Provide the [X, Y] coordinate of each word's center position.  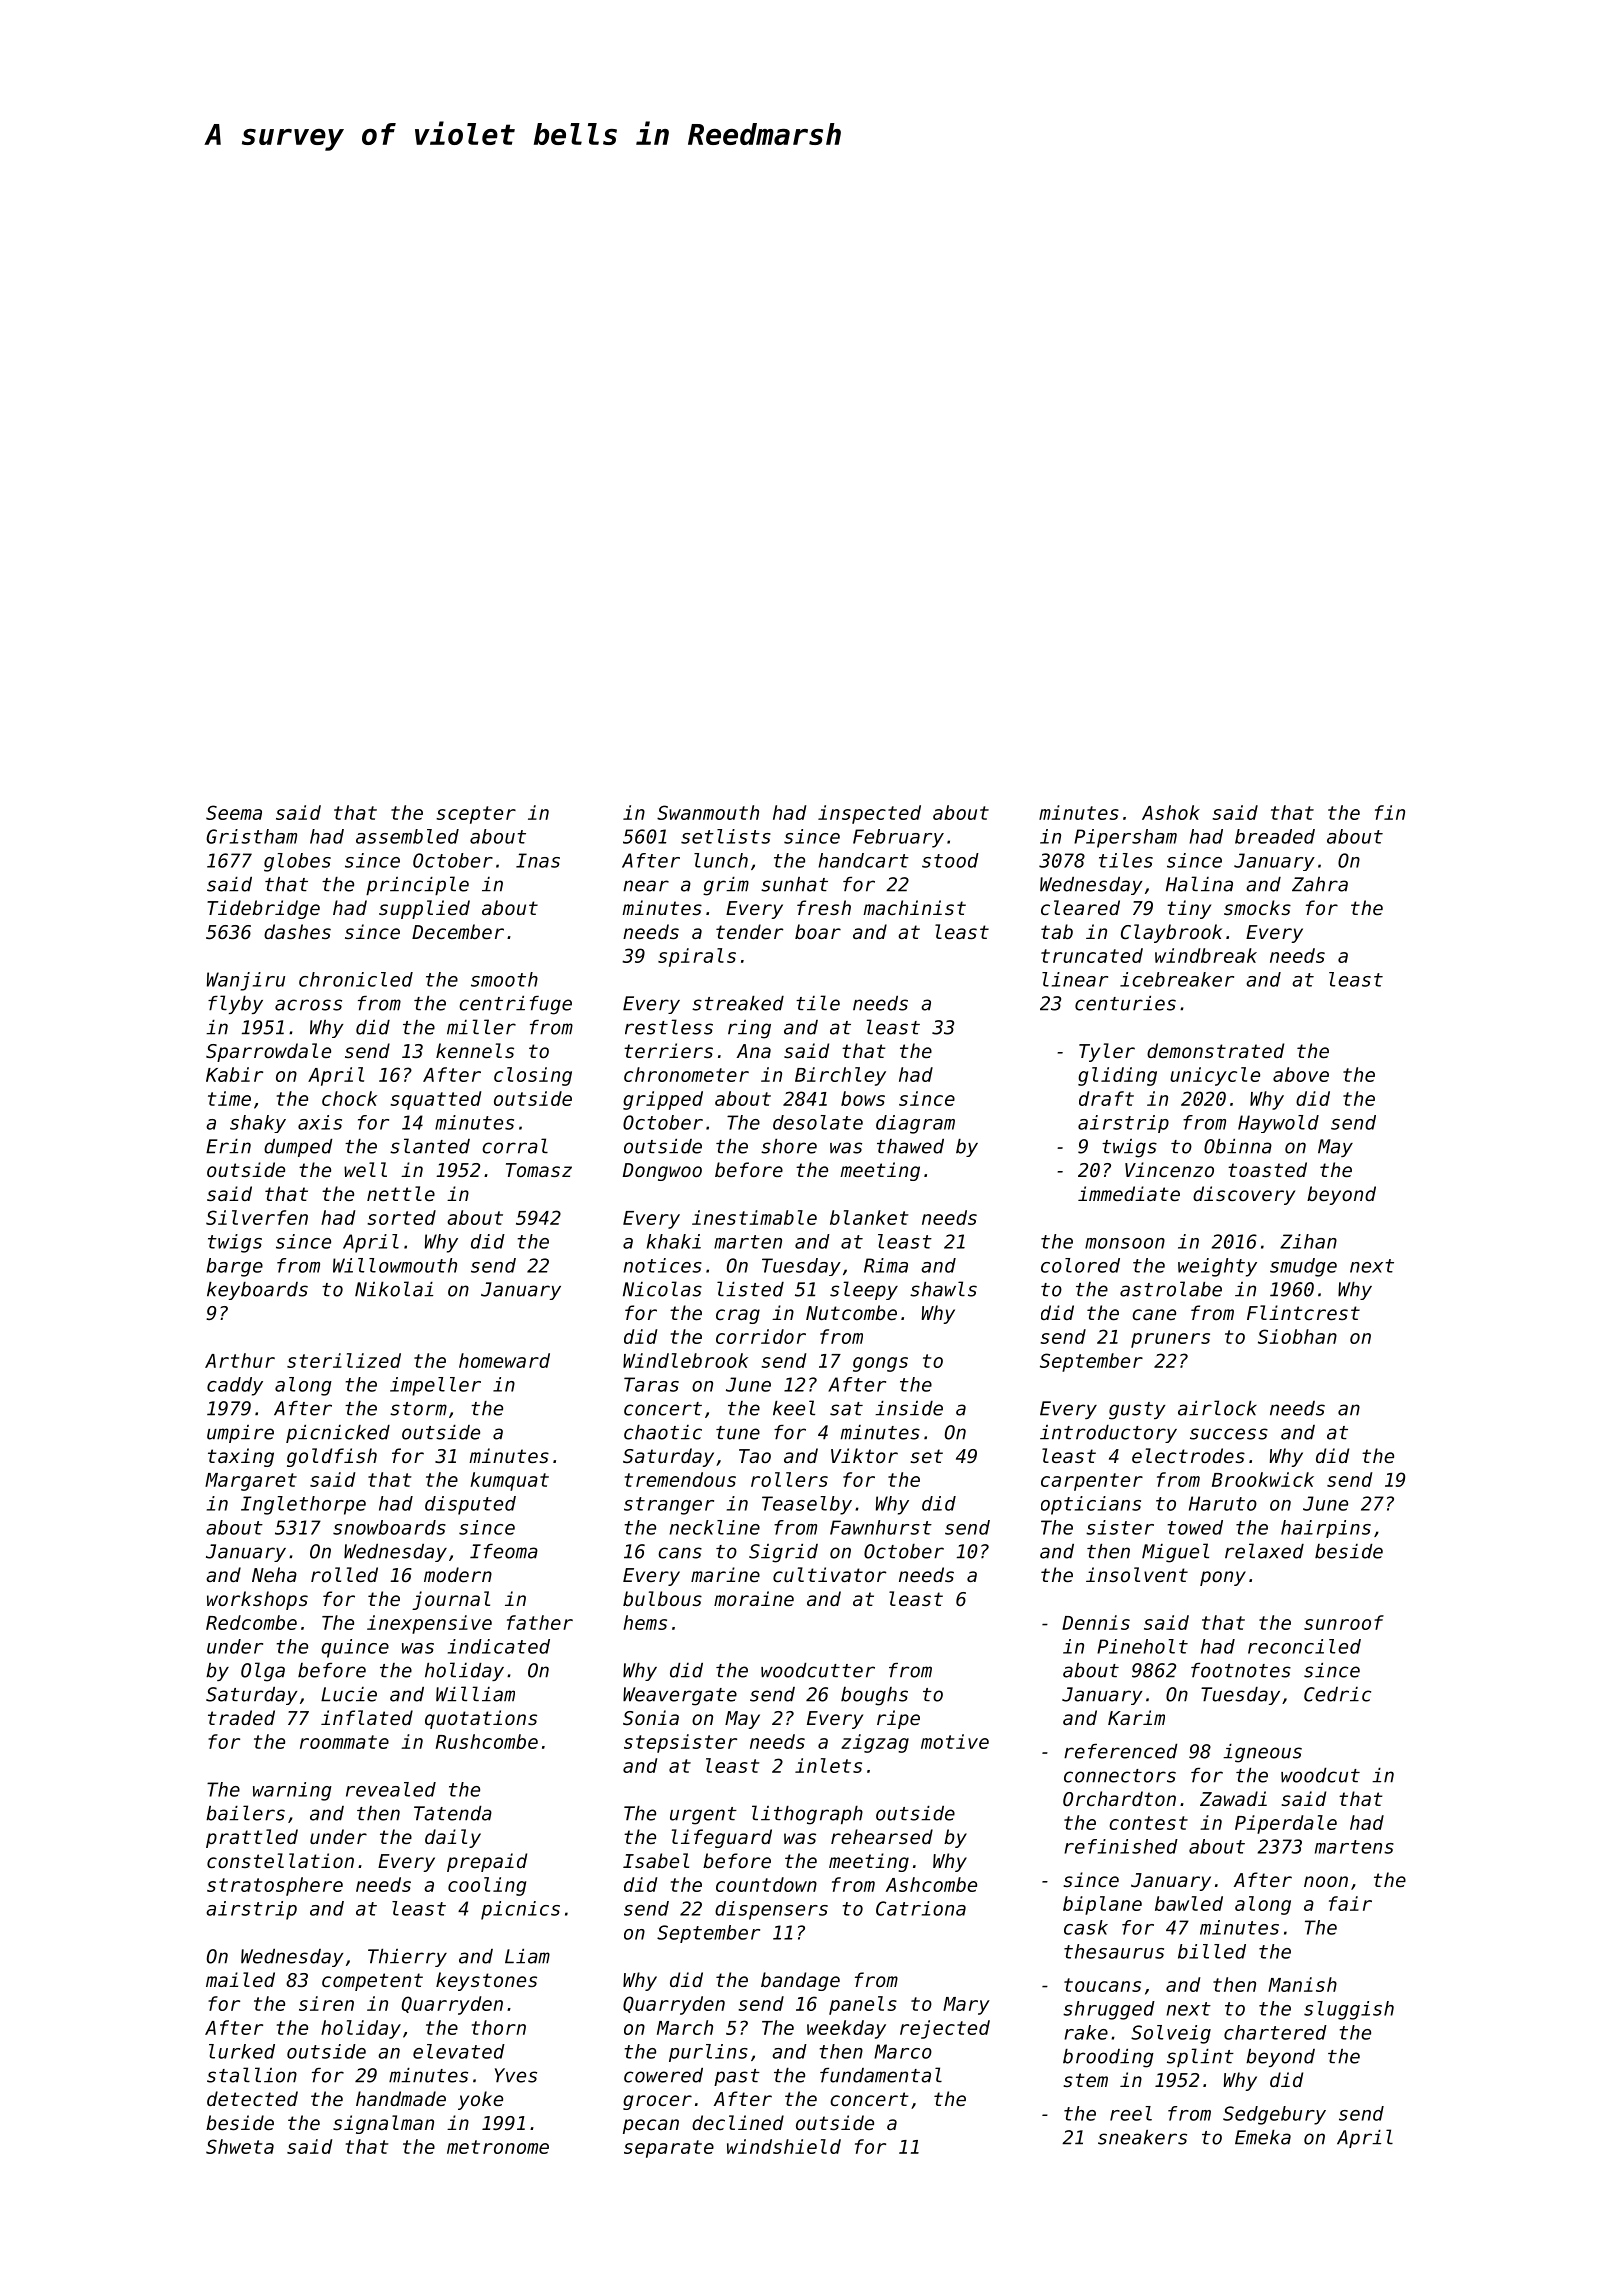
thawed [910, 1146]
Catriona [921, 1908]
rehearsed [882, 1836]
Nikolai [394, 1289]
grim [726, 886]
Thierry [407, 1958]
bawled [1189, 1903]
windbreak [1206, 955]
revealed [391, 1789]
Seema [234, 812]
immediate [1129, 1193]
